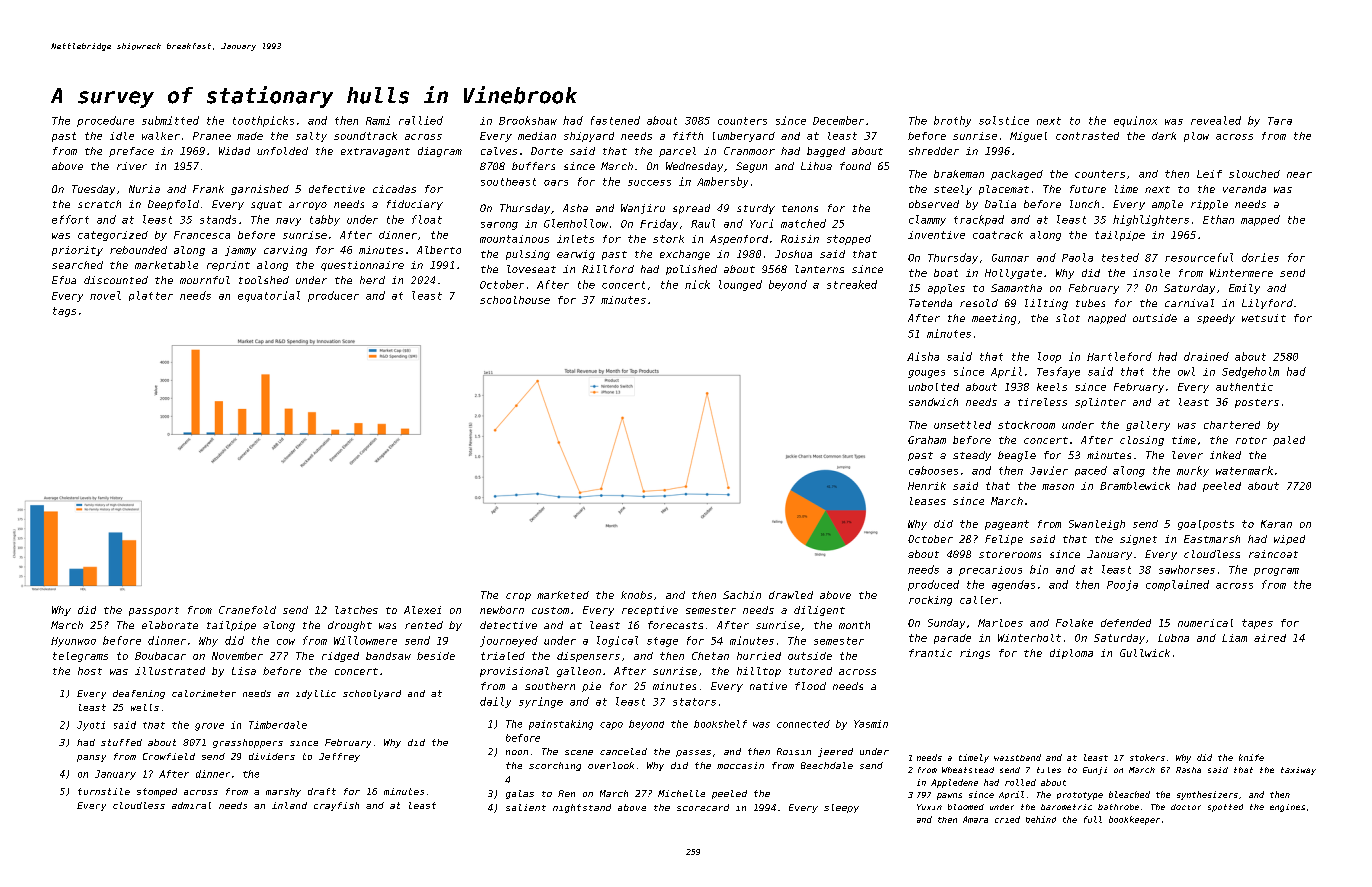 The width and height of the document is (1372, 887). Describe the element at coordinates (1164, 136) in the document. I see `dark` at that location.
